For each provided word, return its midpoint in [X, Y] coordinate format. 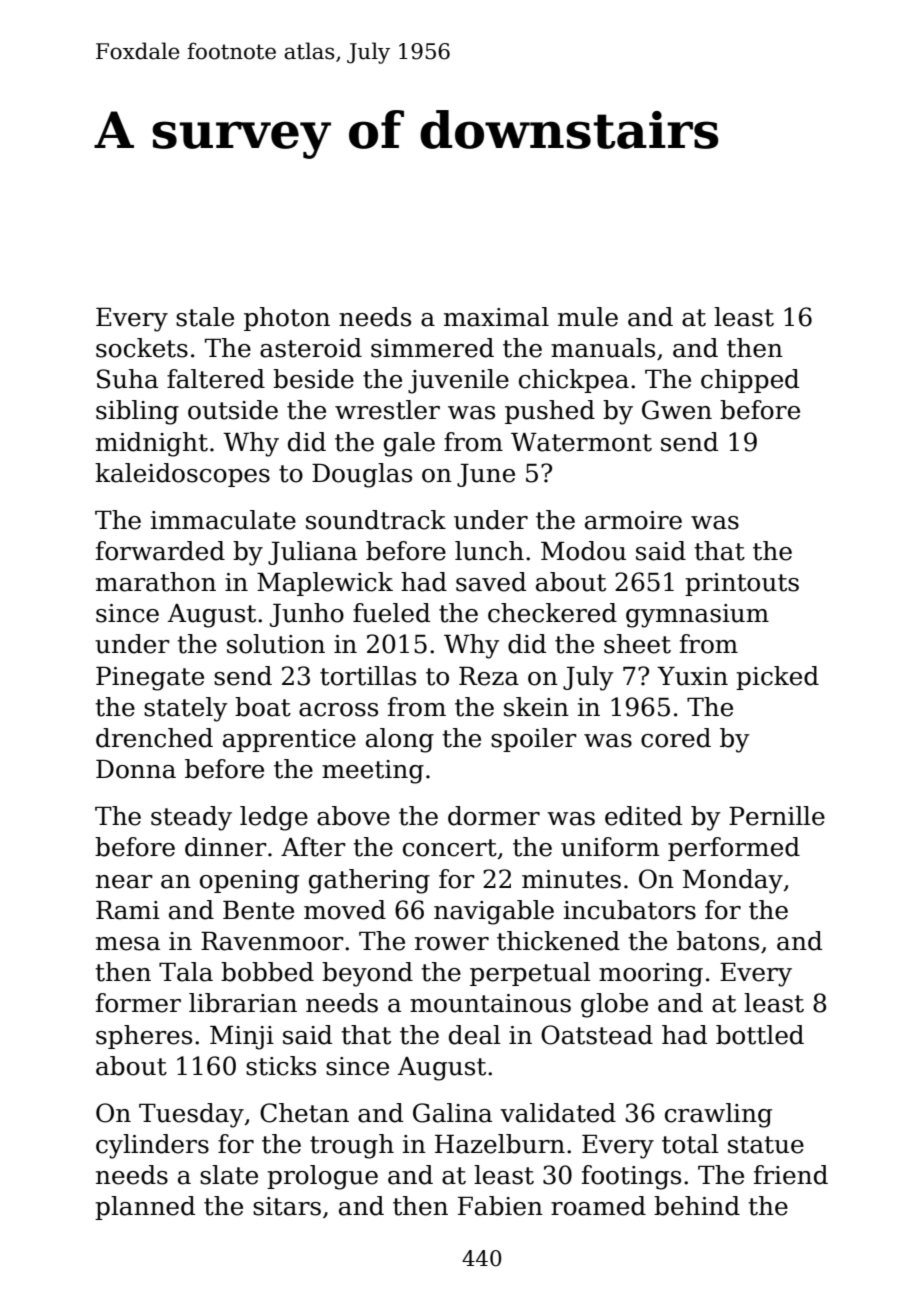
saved [491, 582]
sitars [287, 1206]
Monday [733, 881]
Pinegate [150, 679]
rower [452, 944]
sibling [137, 412]
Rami [128, 910]
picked [777, 678]
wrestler [387, 410]
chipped [750, 381]
